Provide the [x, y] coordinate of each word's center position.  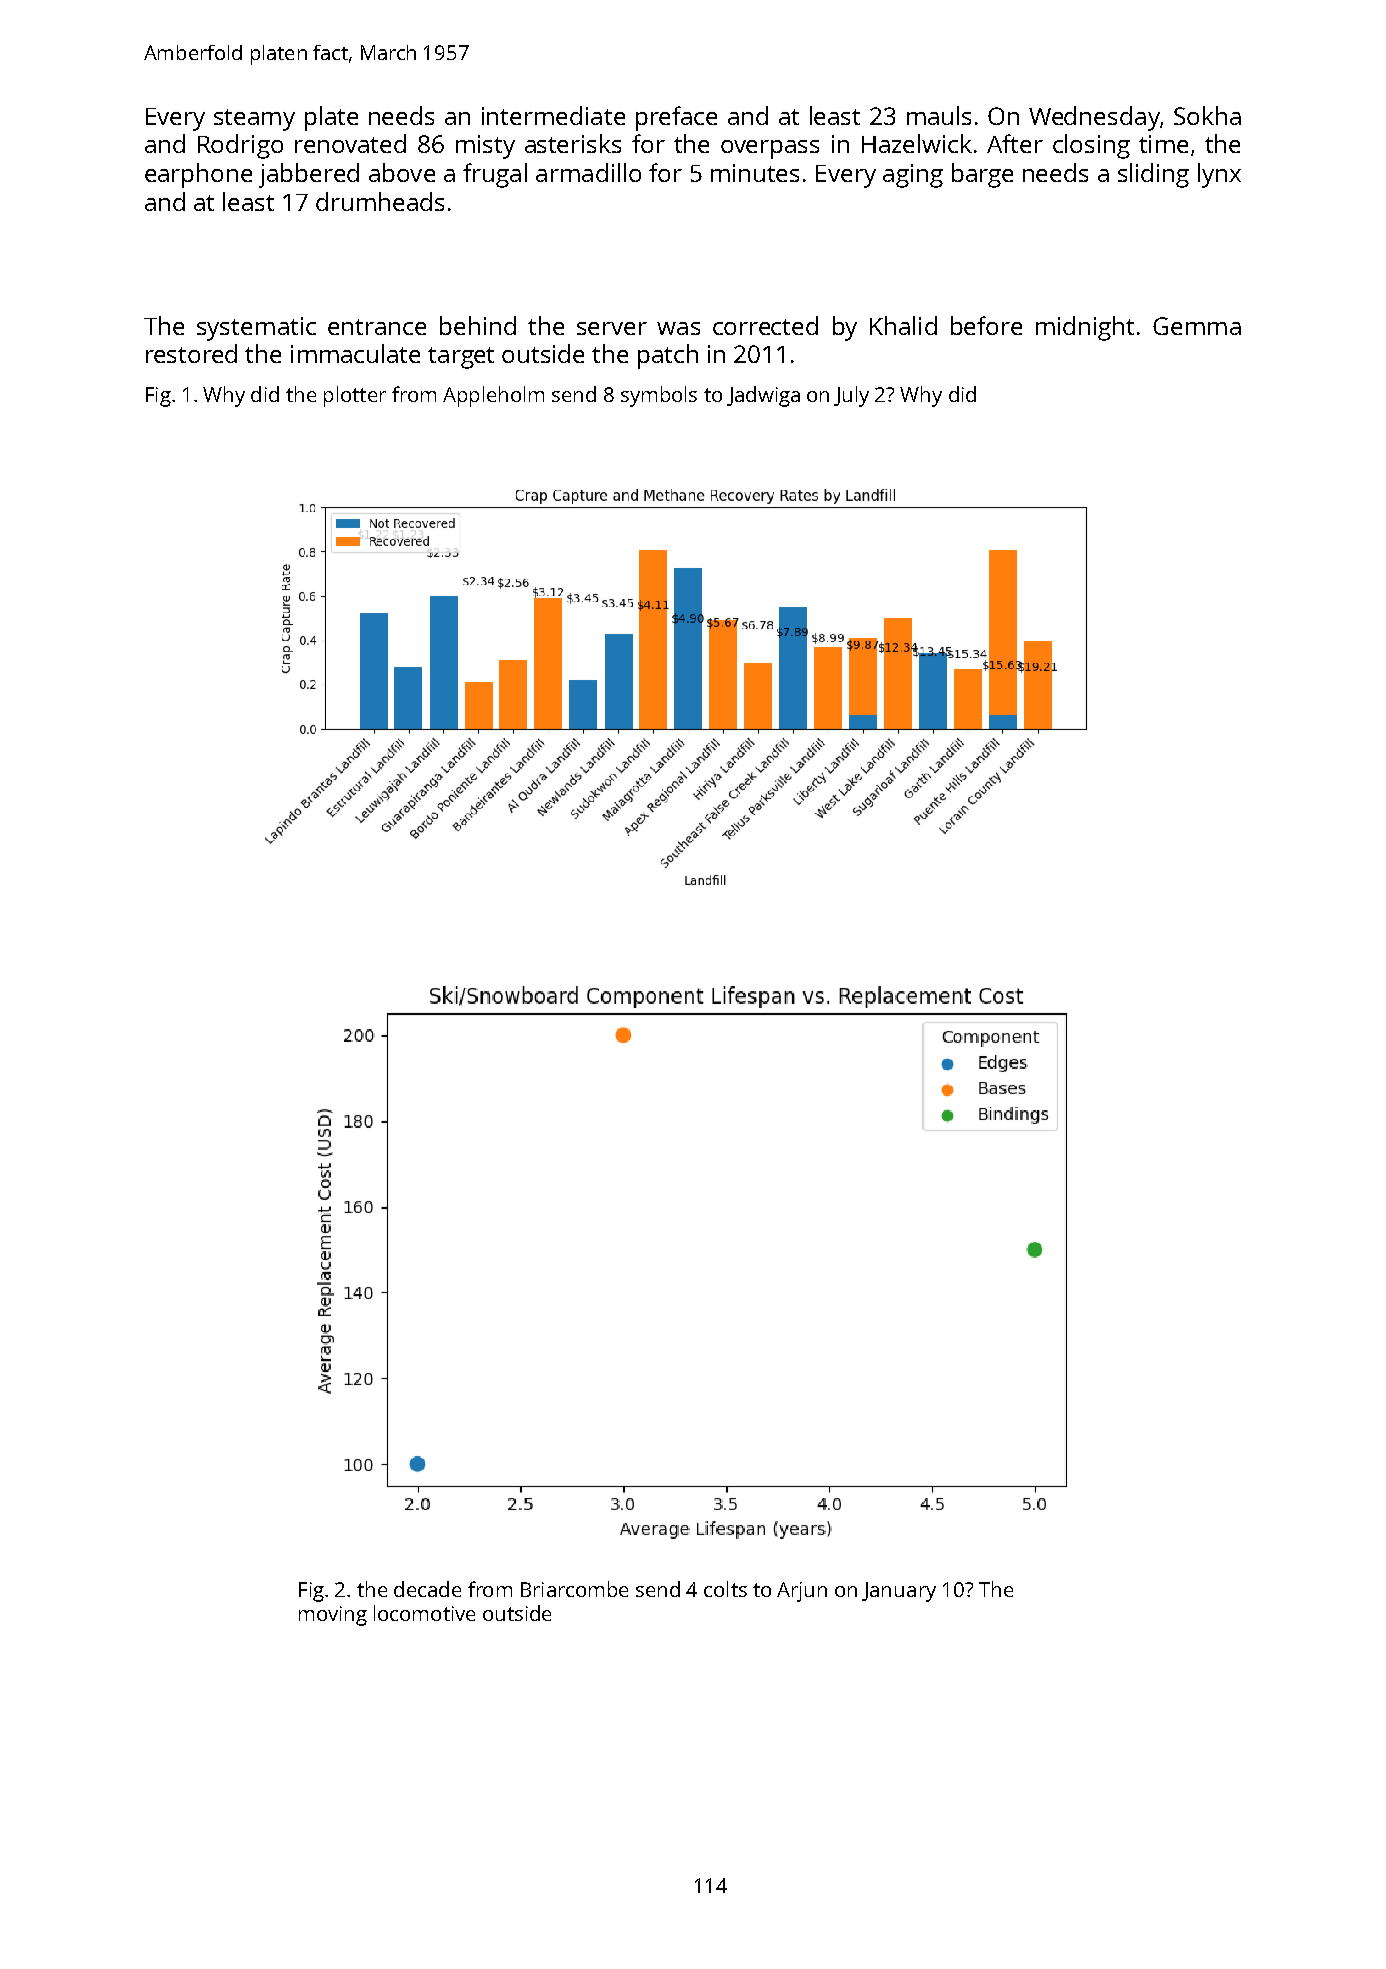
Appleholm [493, 396]
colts [725, 1589]
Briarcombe [574, 1589]
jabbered [309, 175]
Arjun [802, 1592]
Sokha [1207, 115]
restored [191, 353]
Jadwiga [763, 396]
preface [676, 118]
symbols [659, 396]
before [986, 325]
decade [427, 1589]
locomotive [424, 1613]
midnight [1085, 328]
